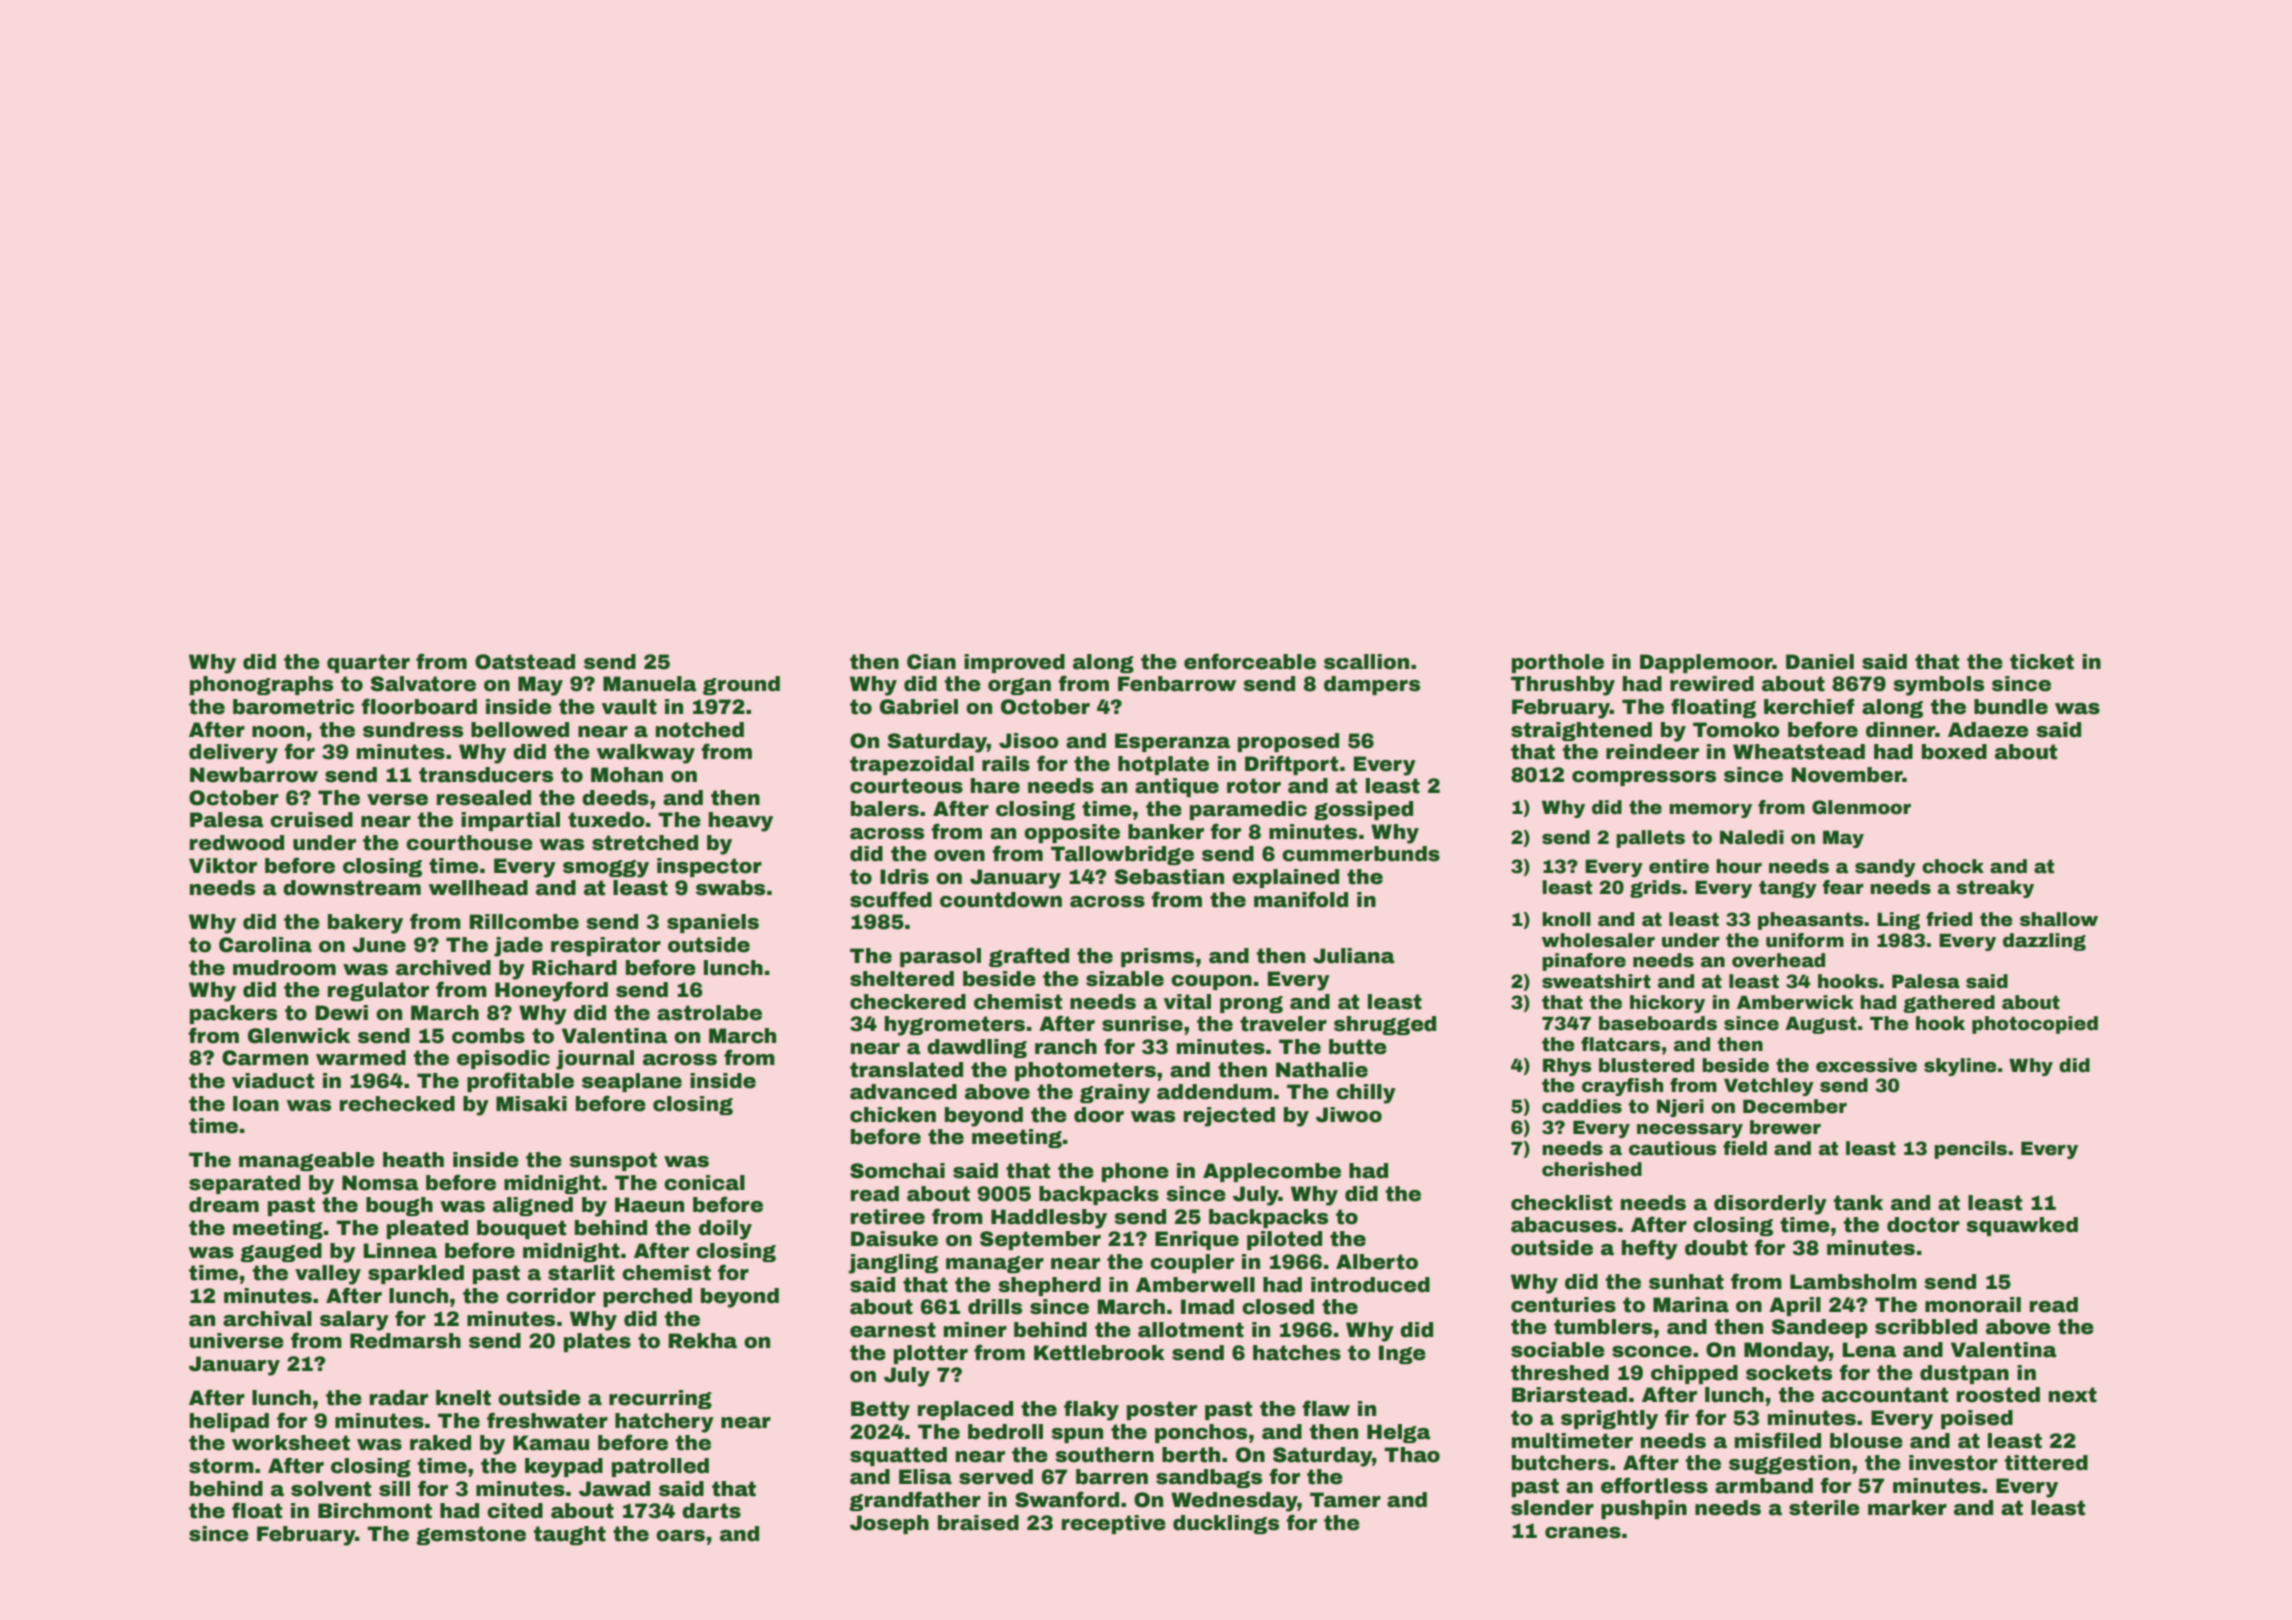 This document has width=2292, height=1620. I want to click on hatches, so click(1297, 1353).
